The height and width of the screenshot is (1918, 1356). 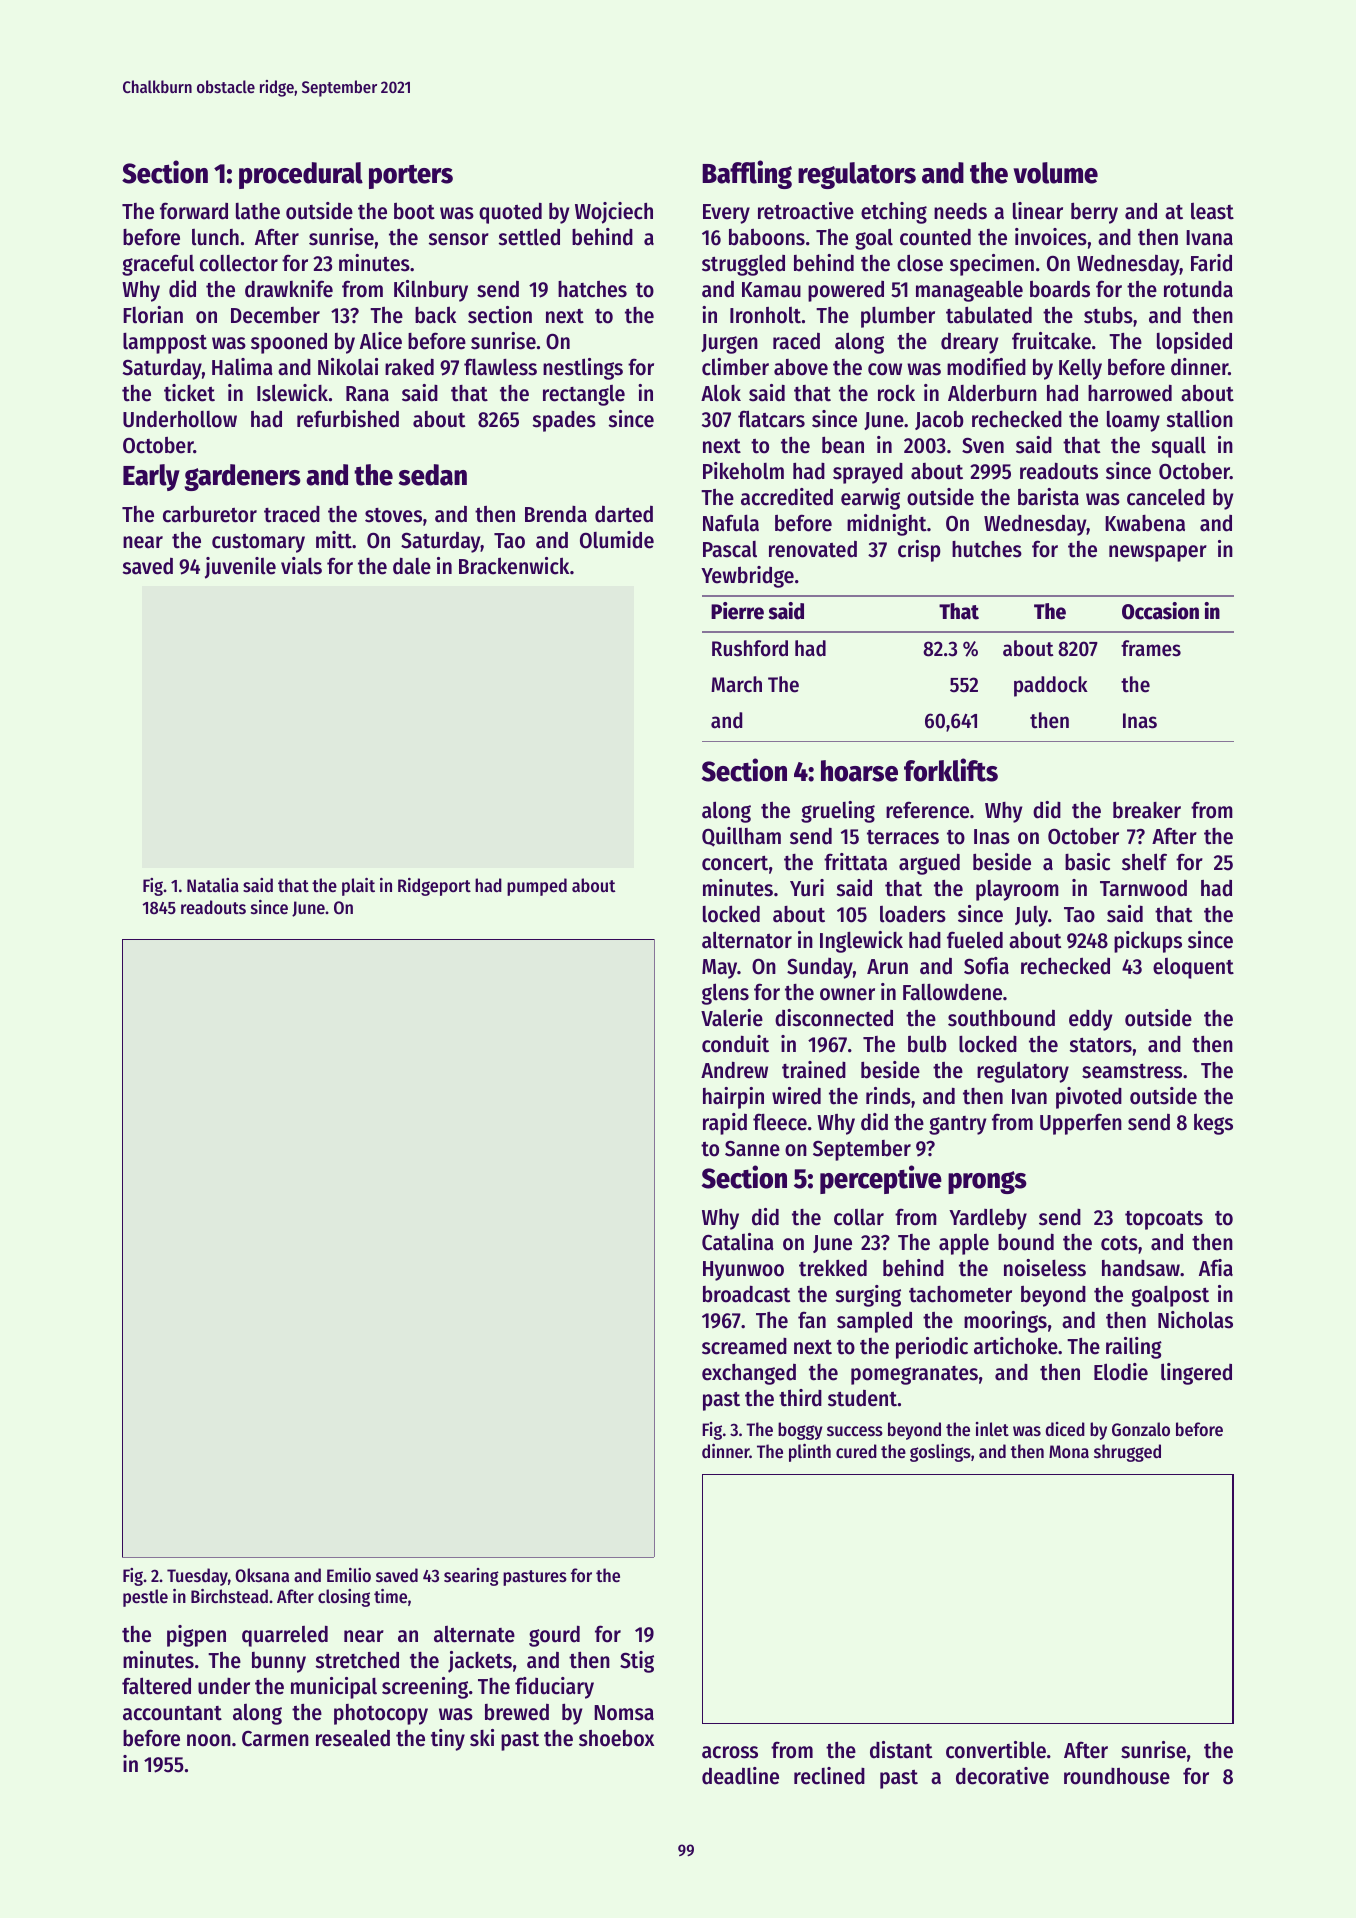 I want to click on grueling, so click(x=838, y=812).
